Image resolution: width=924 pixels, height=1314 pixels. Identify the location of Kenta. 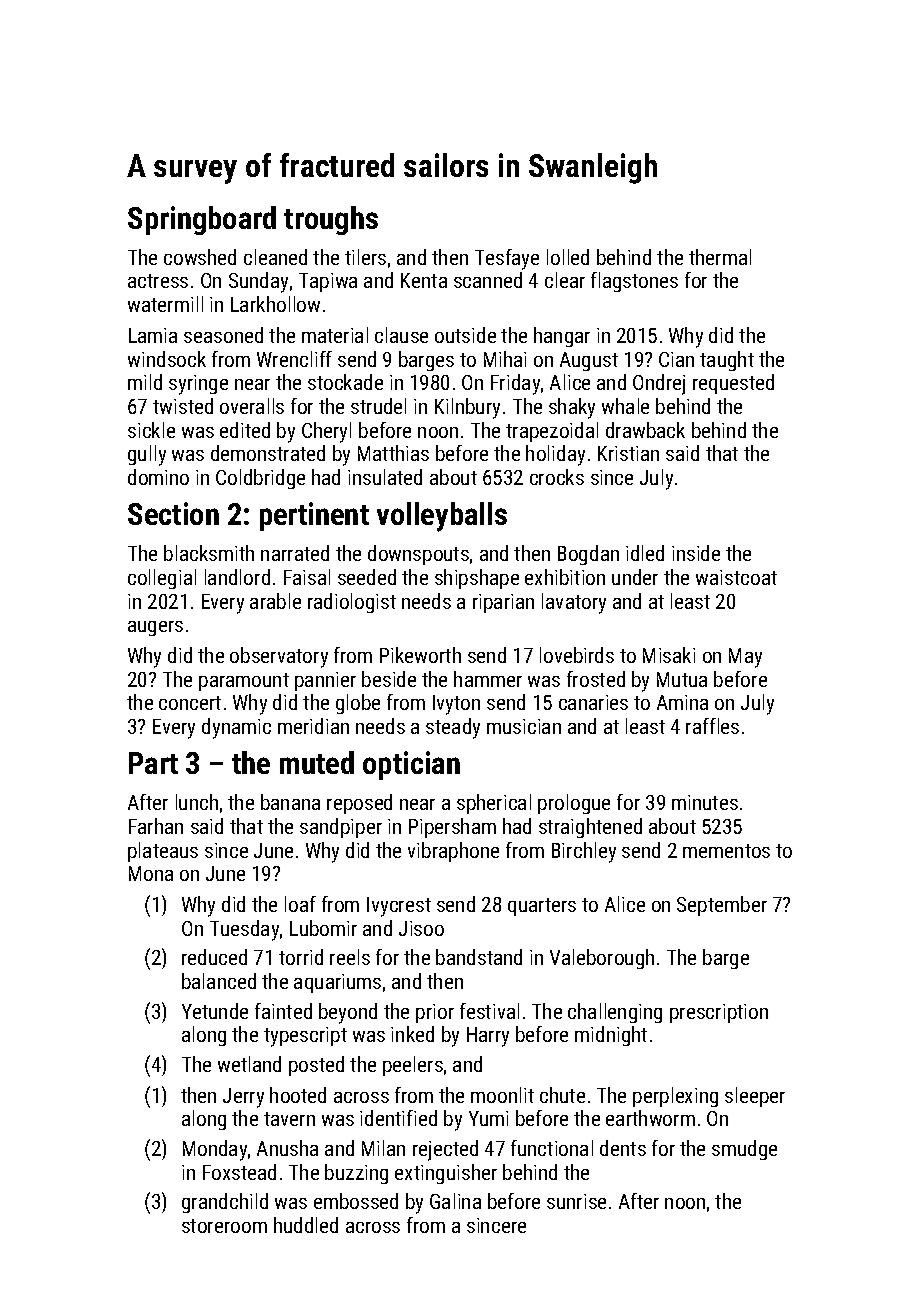
(424, 280).
